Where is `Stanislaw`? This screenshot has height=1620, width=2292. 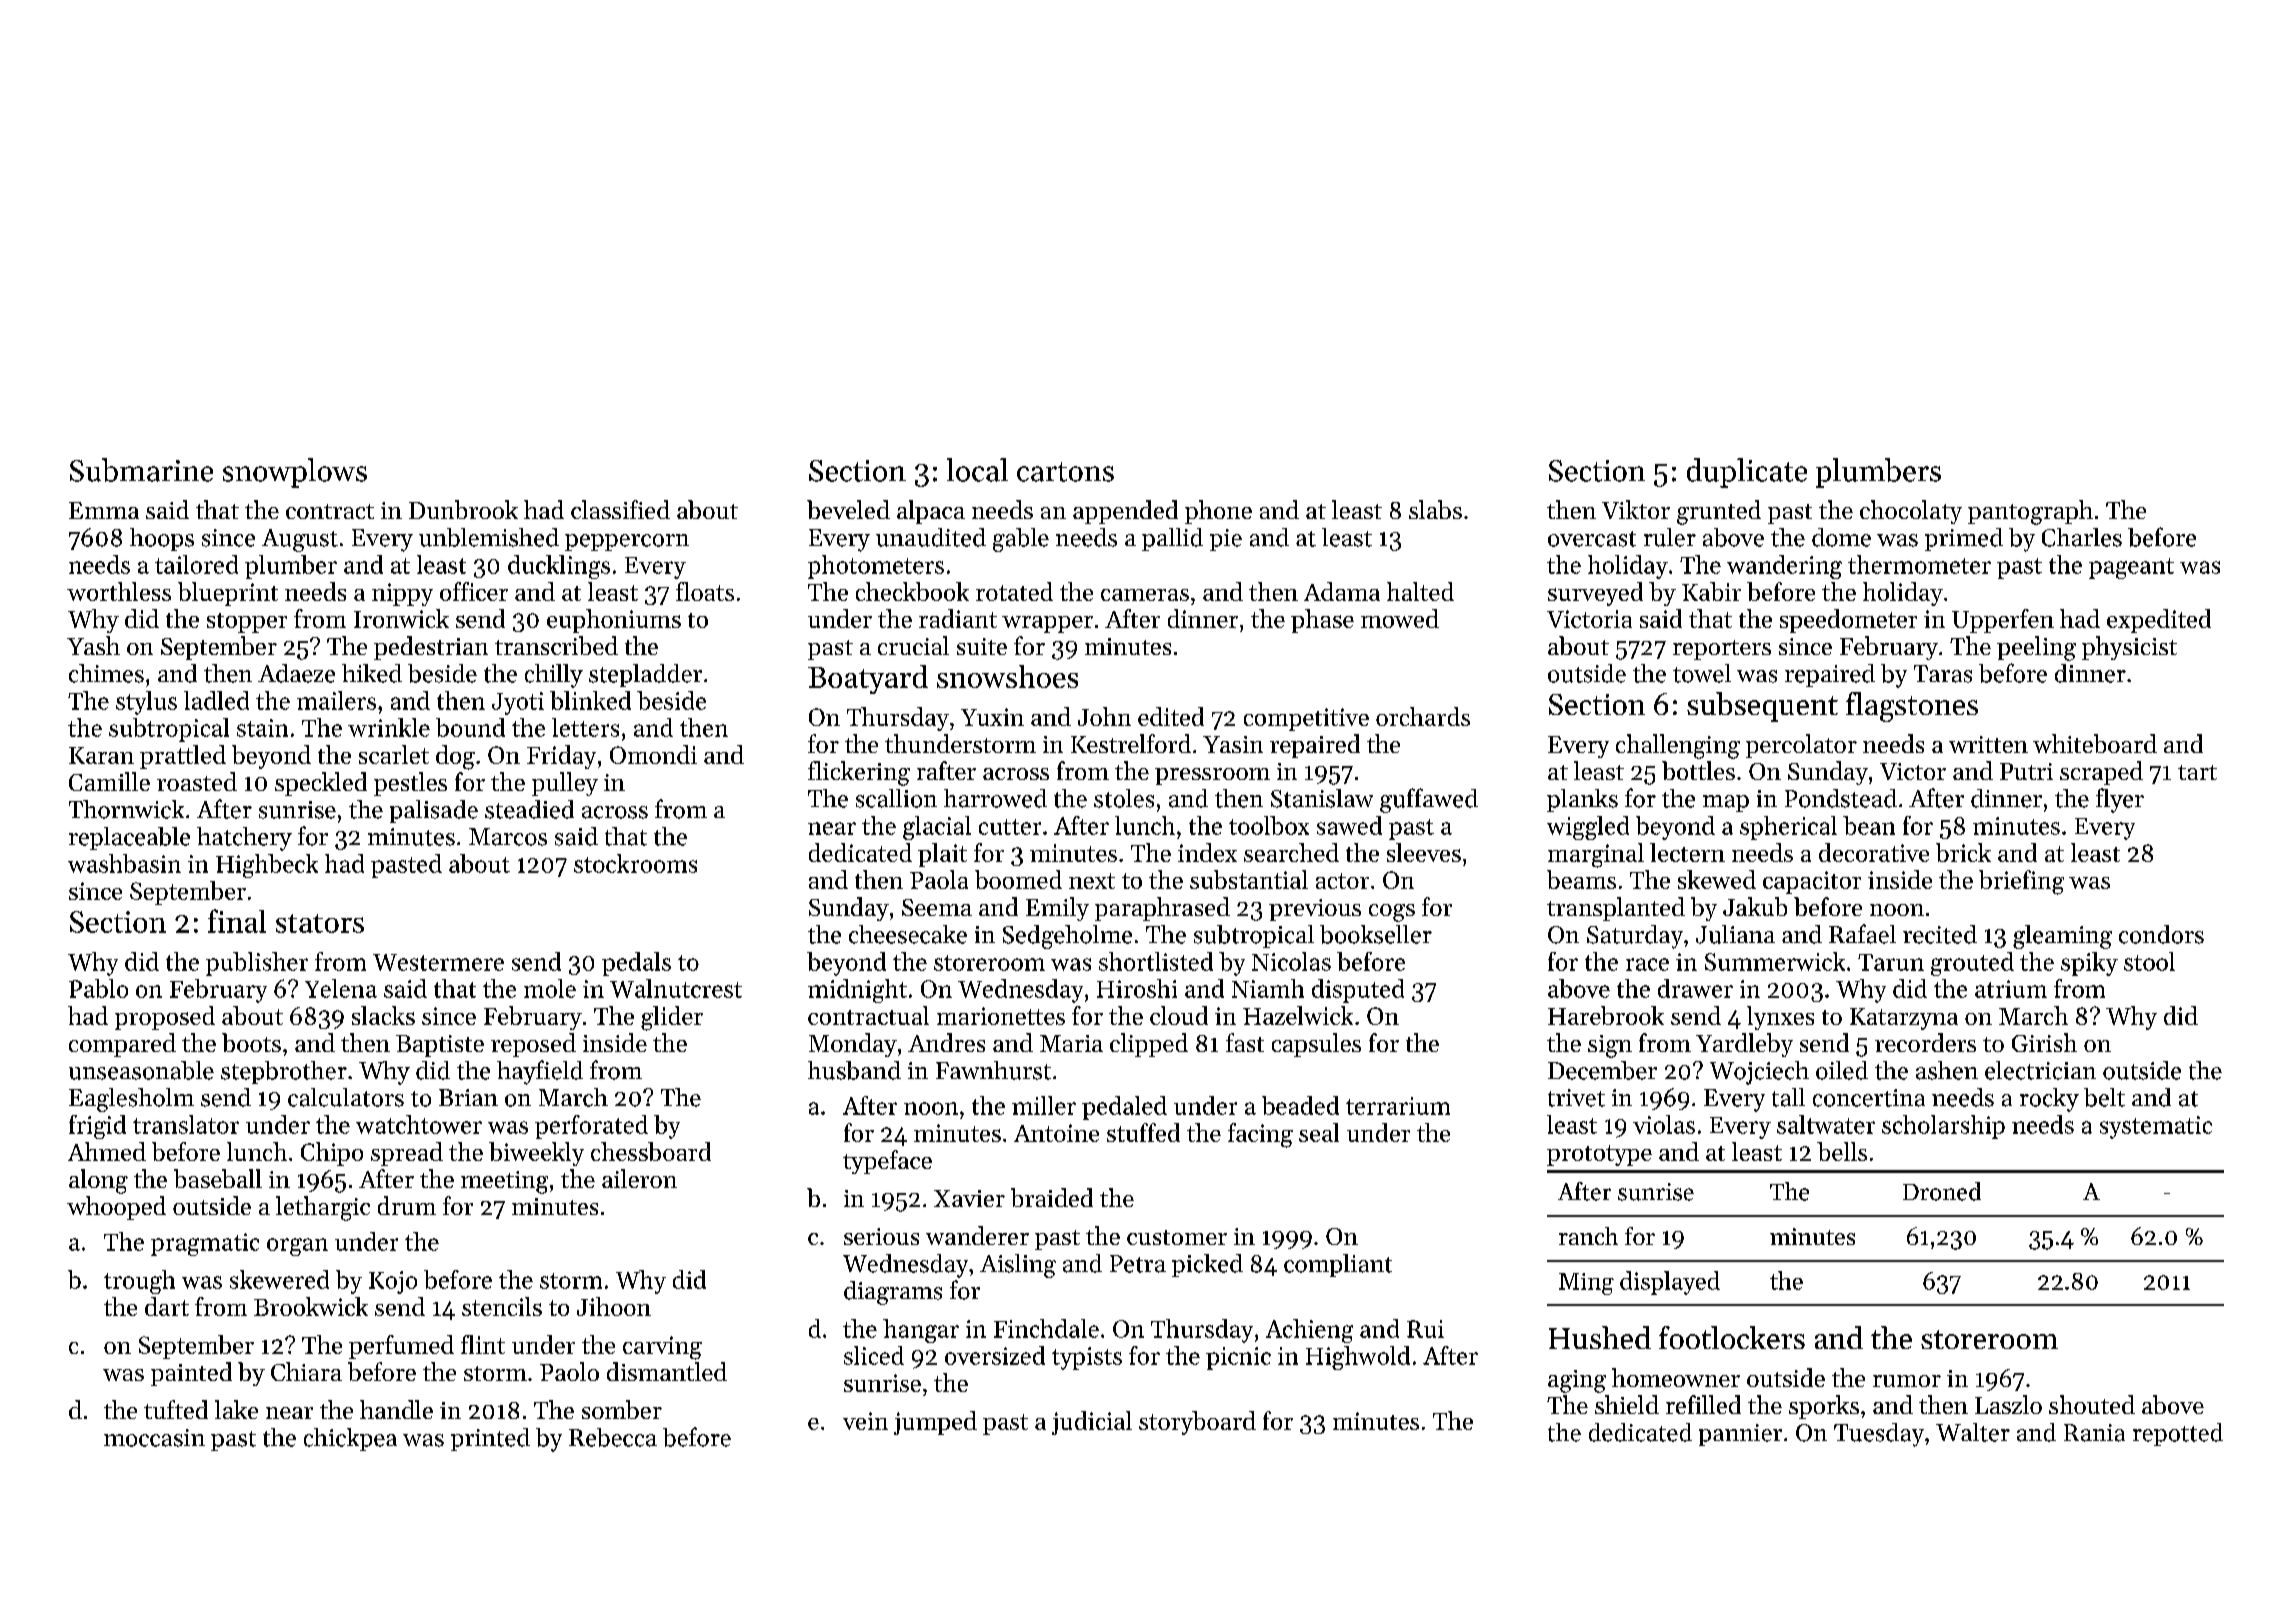
Stanislaw is located at coordinates (1322, 798).
